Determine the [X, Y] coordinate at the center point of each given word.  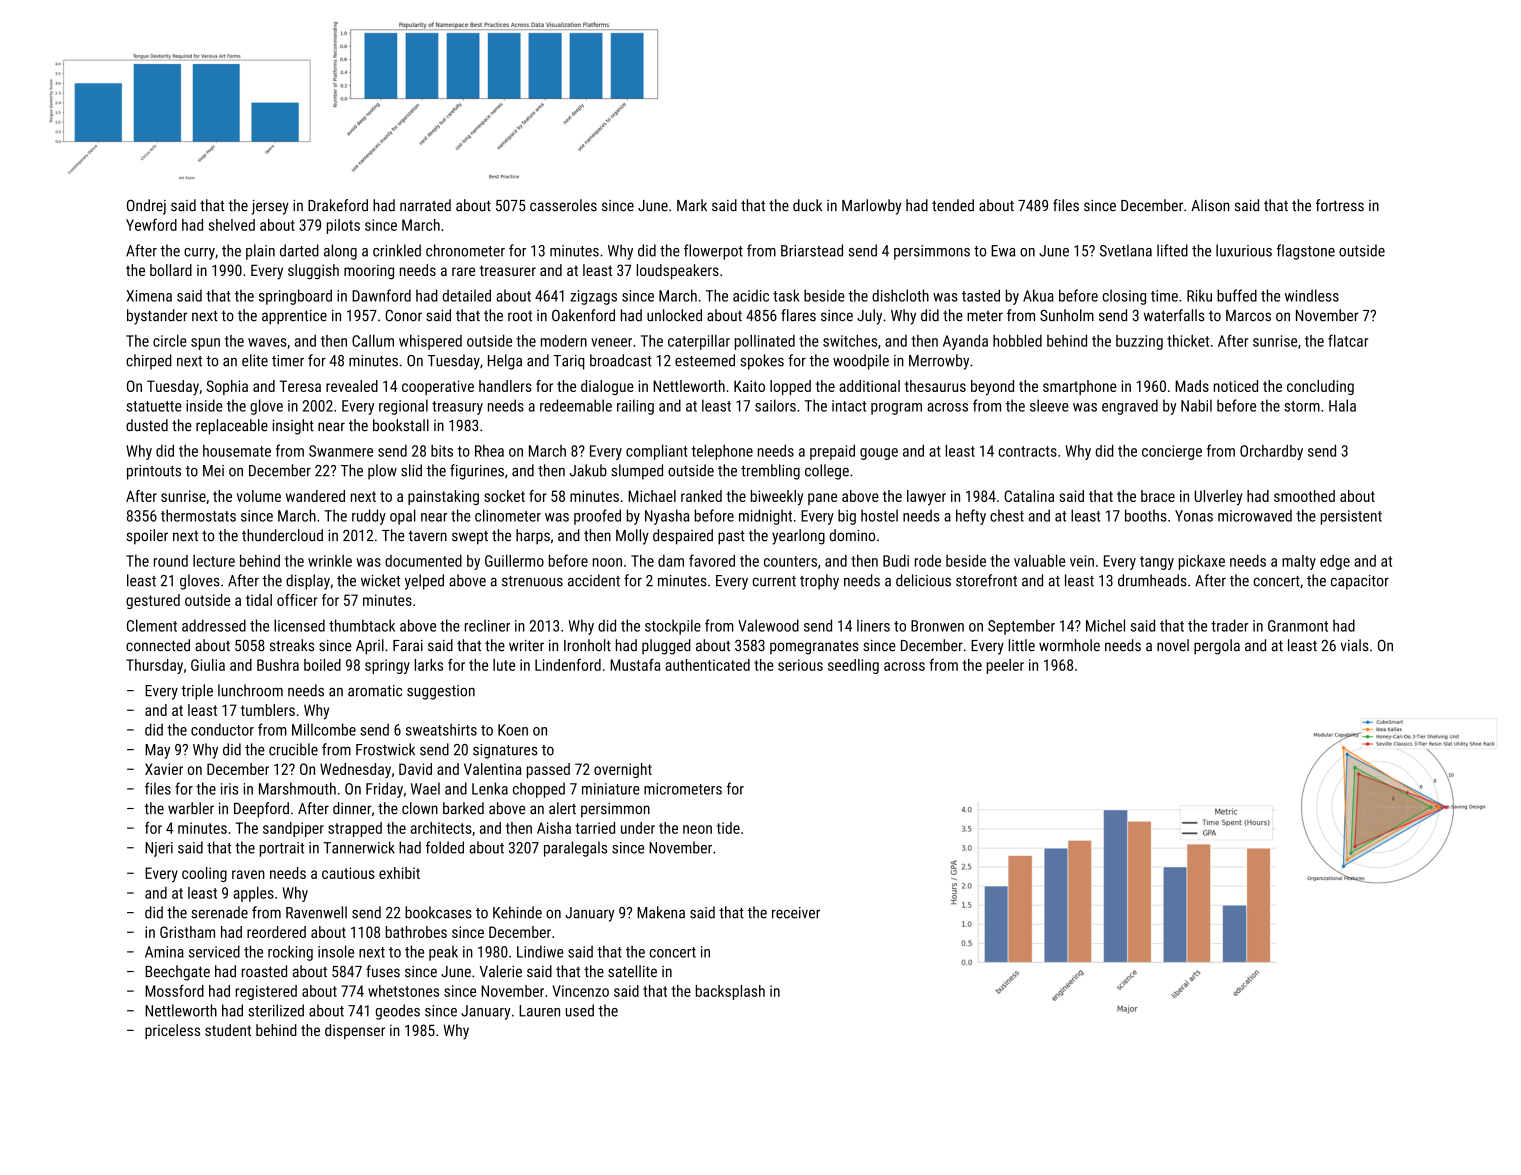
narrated [425, 205]
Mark [692, 205]
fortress [1340, 205]
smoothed [1304, 496]
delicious [923, 580]
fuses [383, 971]
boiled [322, 665]
